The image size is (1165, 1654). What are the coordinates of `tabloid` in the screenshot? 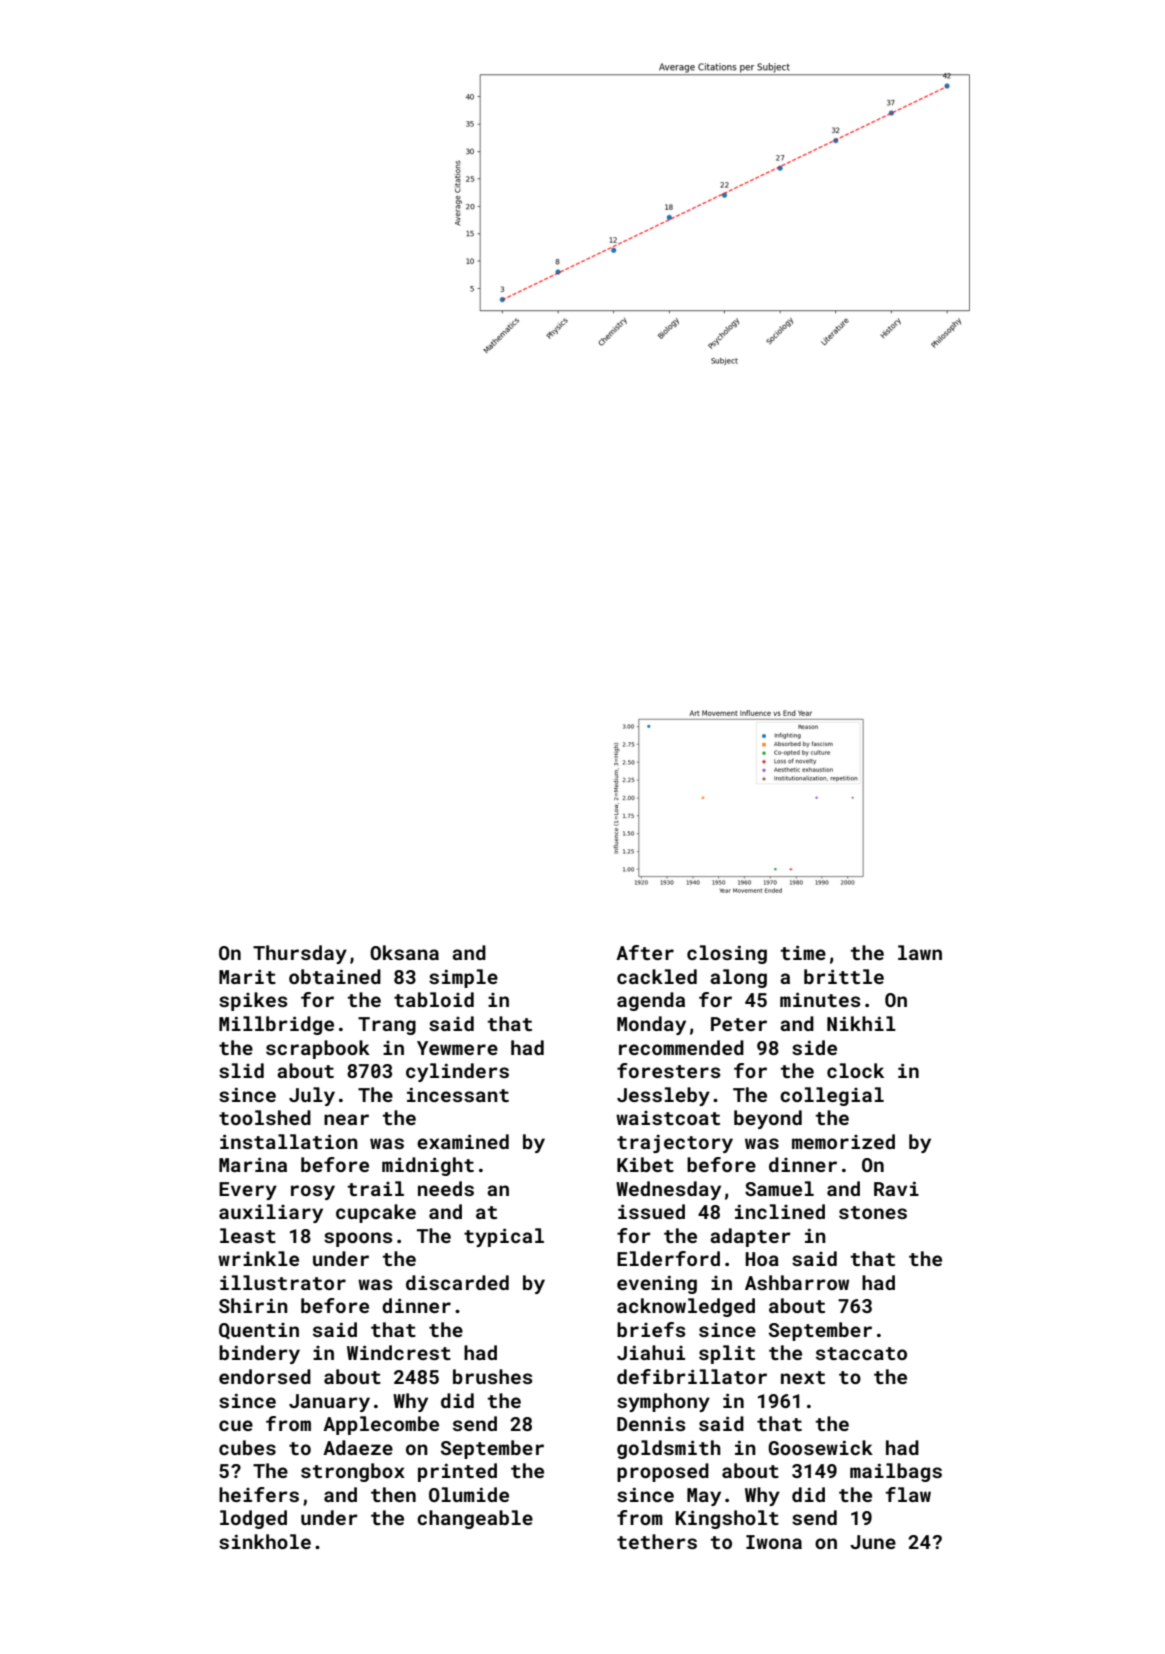 It's located at (434, 999).
